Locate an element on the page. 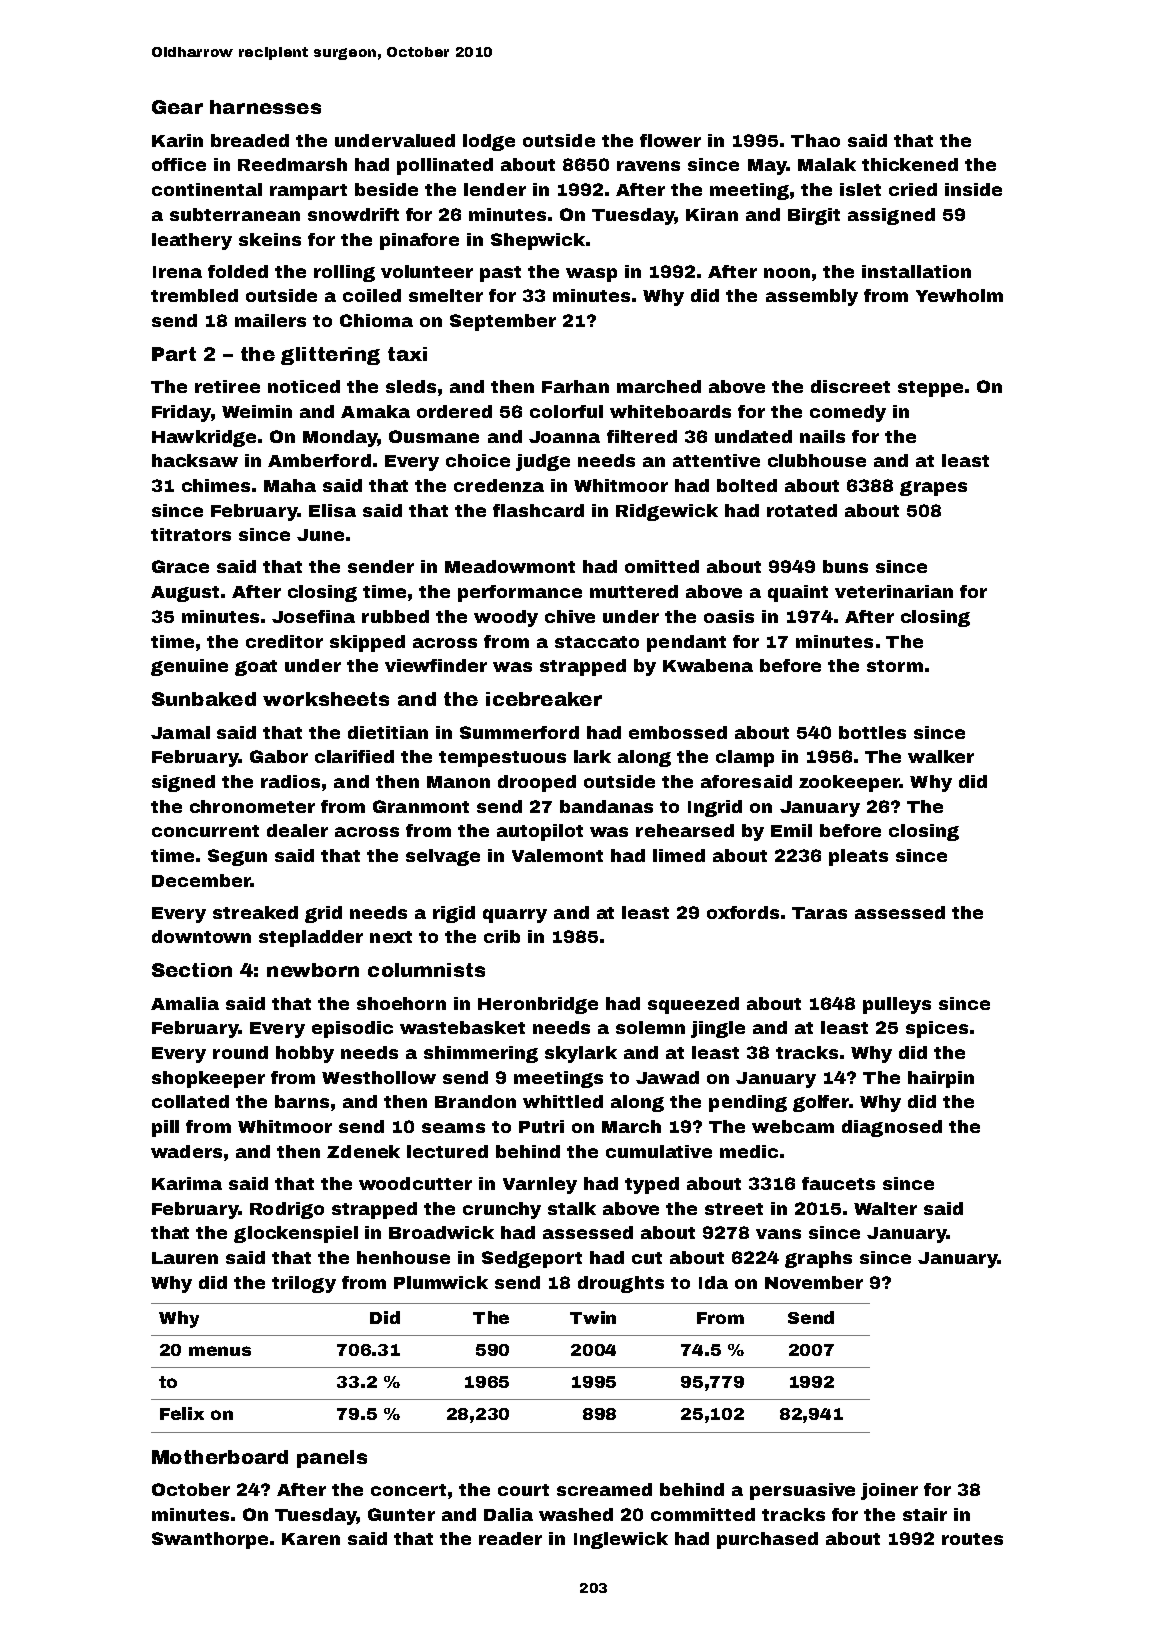  Felix is located at coordinates (182, 1413).
